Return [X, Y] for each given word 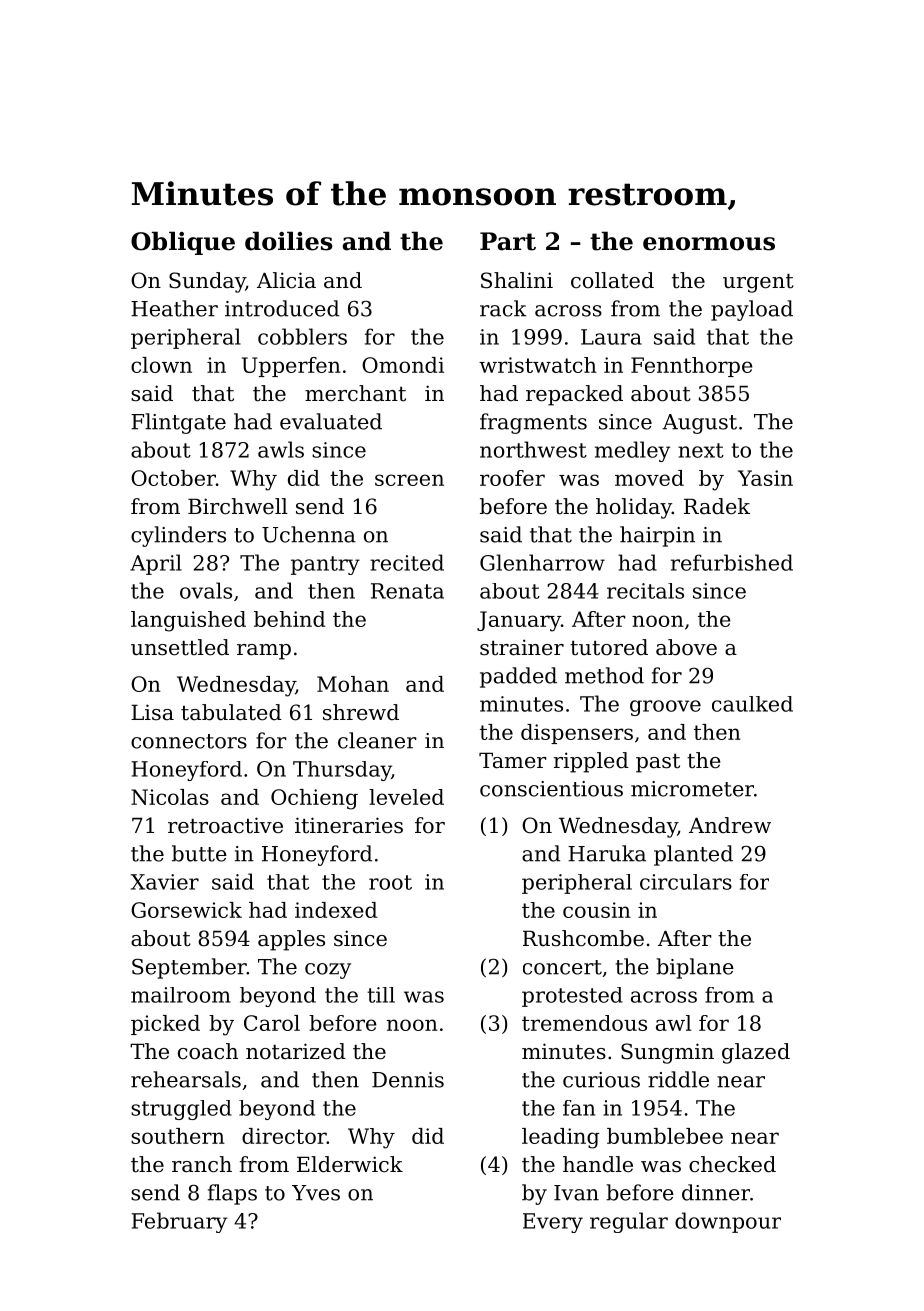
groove [665, 708]
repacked [574, 395]
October [173, 478]
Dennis [408, 1080]
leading [561, 1138]
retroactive [225, 825]
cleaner [377, 740]
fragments [533, 423]
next [701, 450]
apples [291, 940]
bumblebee [665, 1136]
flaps [232, 1194]
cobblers [302, 336]
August [699, 424]
